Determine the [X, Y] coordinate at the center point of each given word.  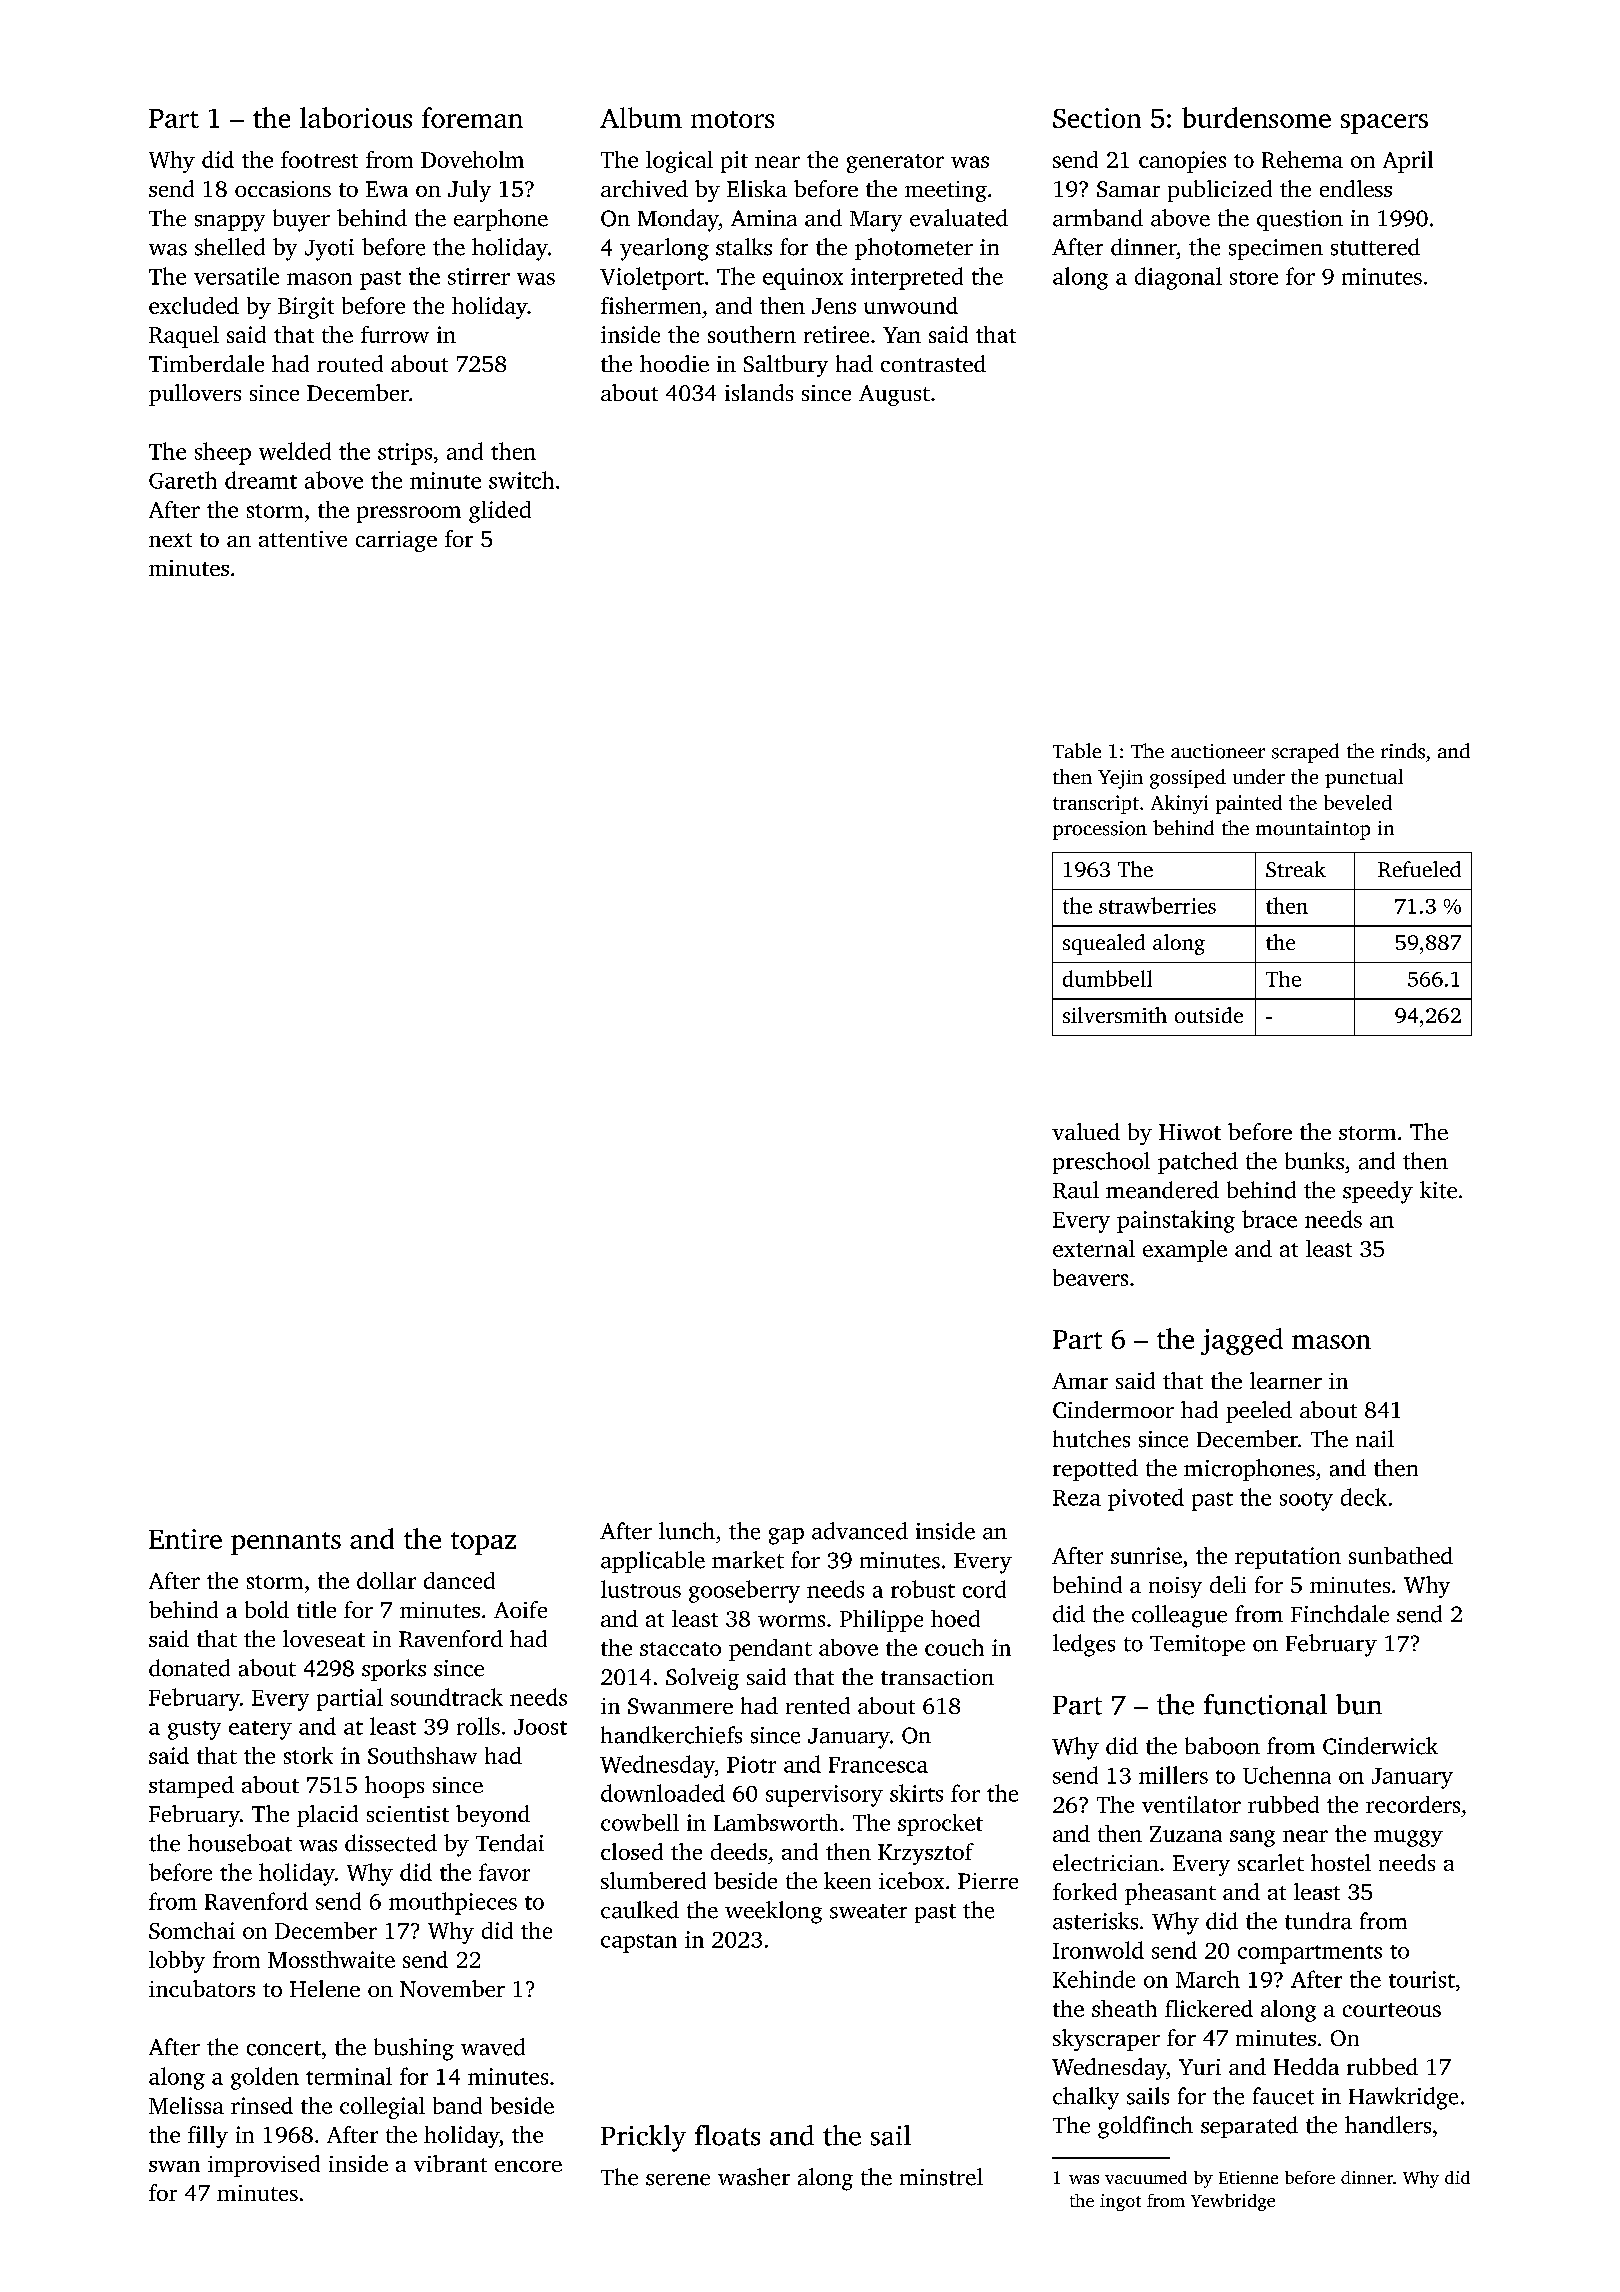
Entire [185, 1539]
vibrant [450, 2163]
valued [1086, 1131]
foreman [472, 117]
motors [732, 119]
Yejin [1120, 779]
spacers [1384, 124]
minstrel [941, 2177]
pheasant [1170, 1894]
